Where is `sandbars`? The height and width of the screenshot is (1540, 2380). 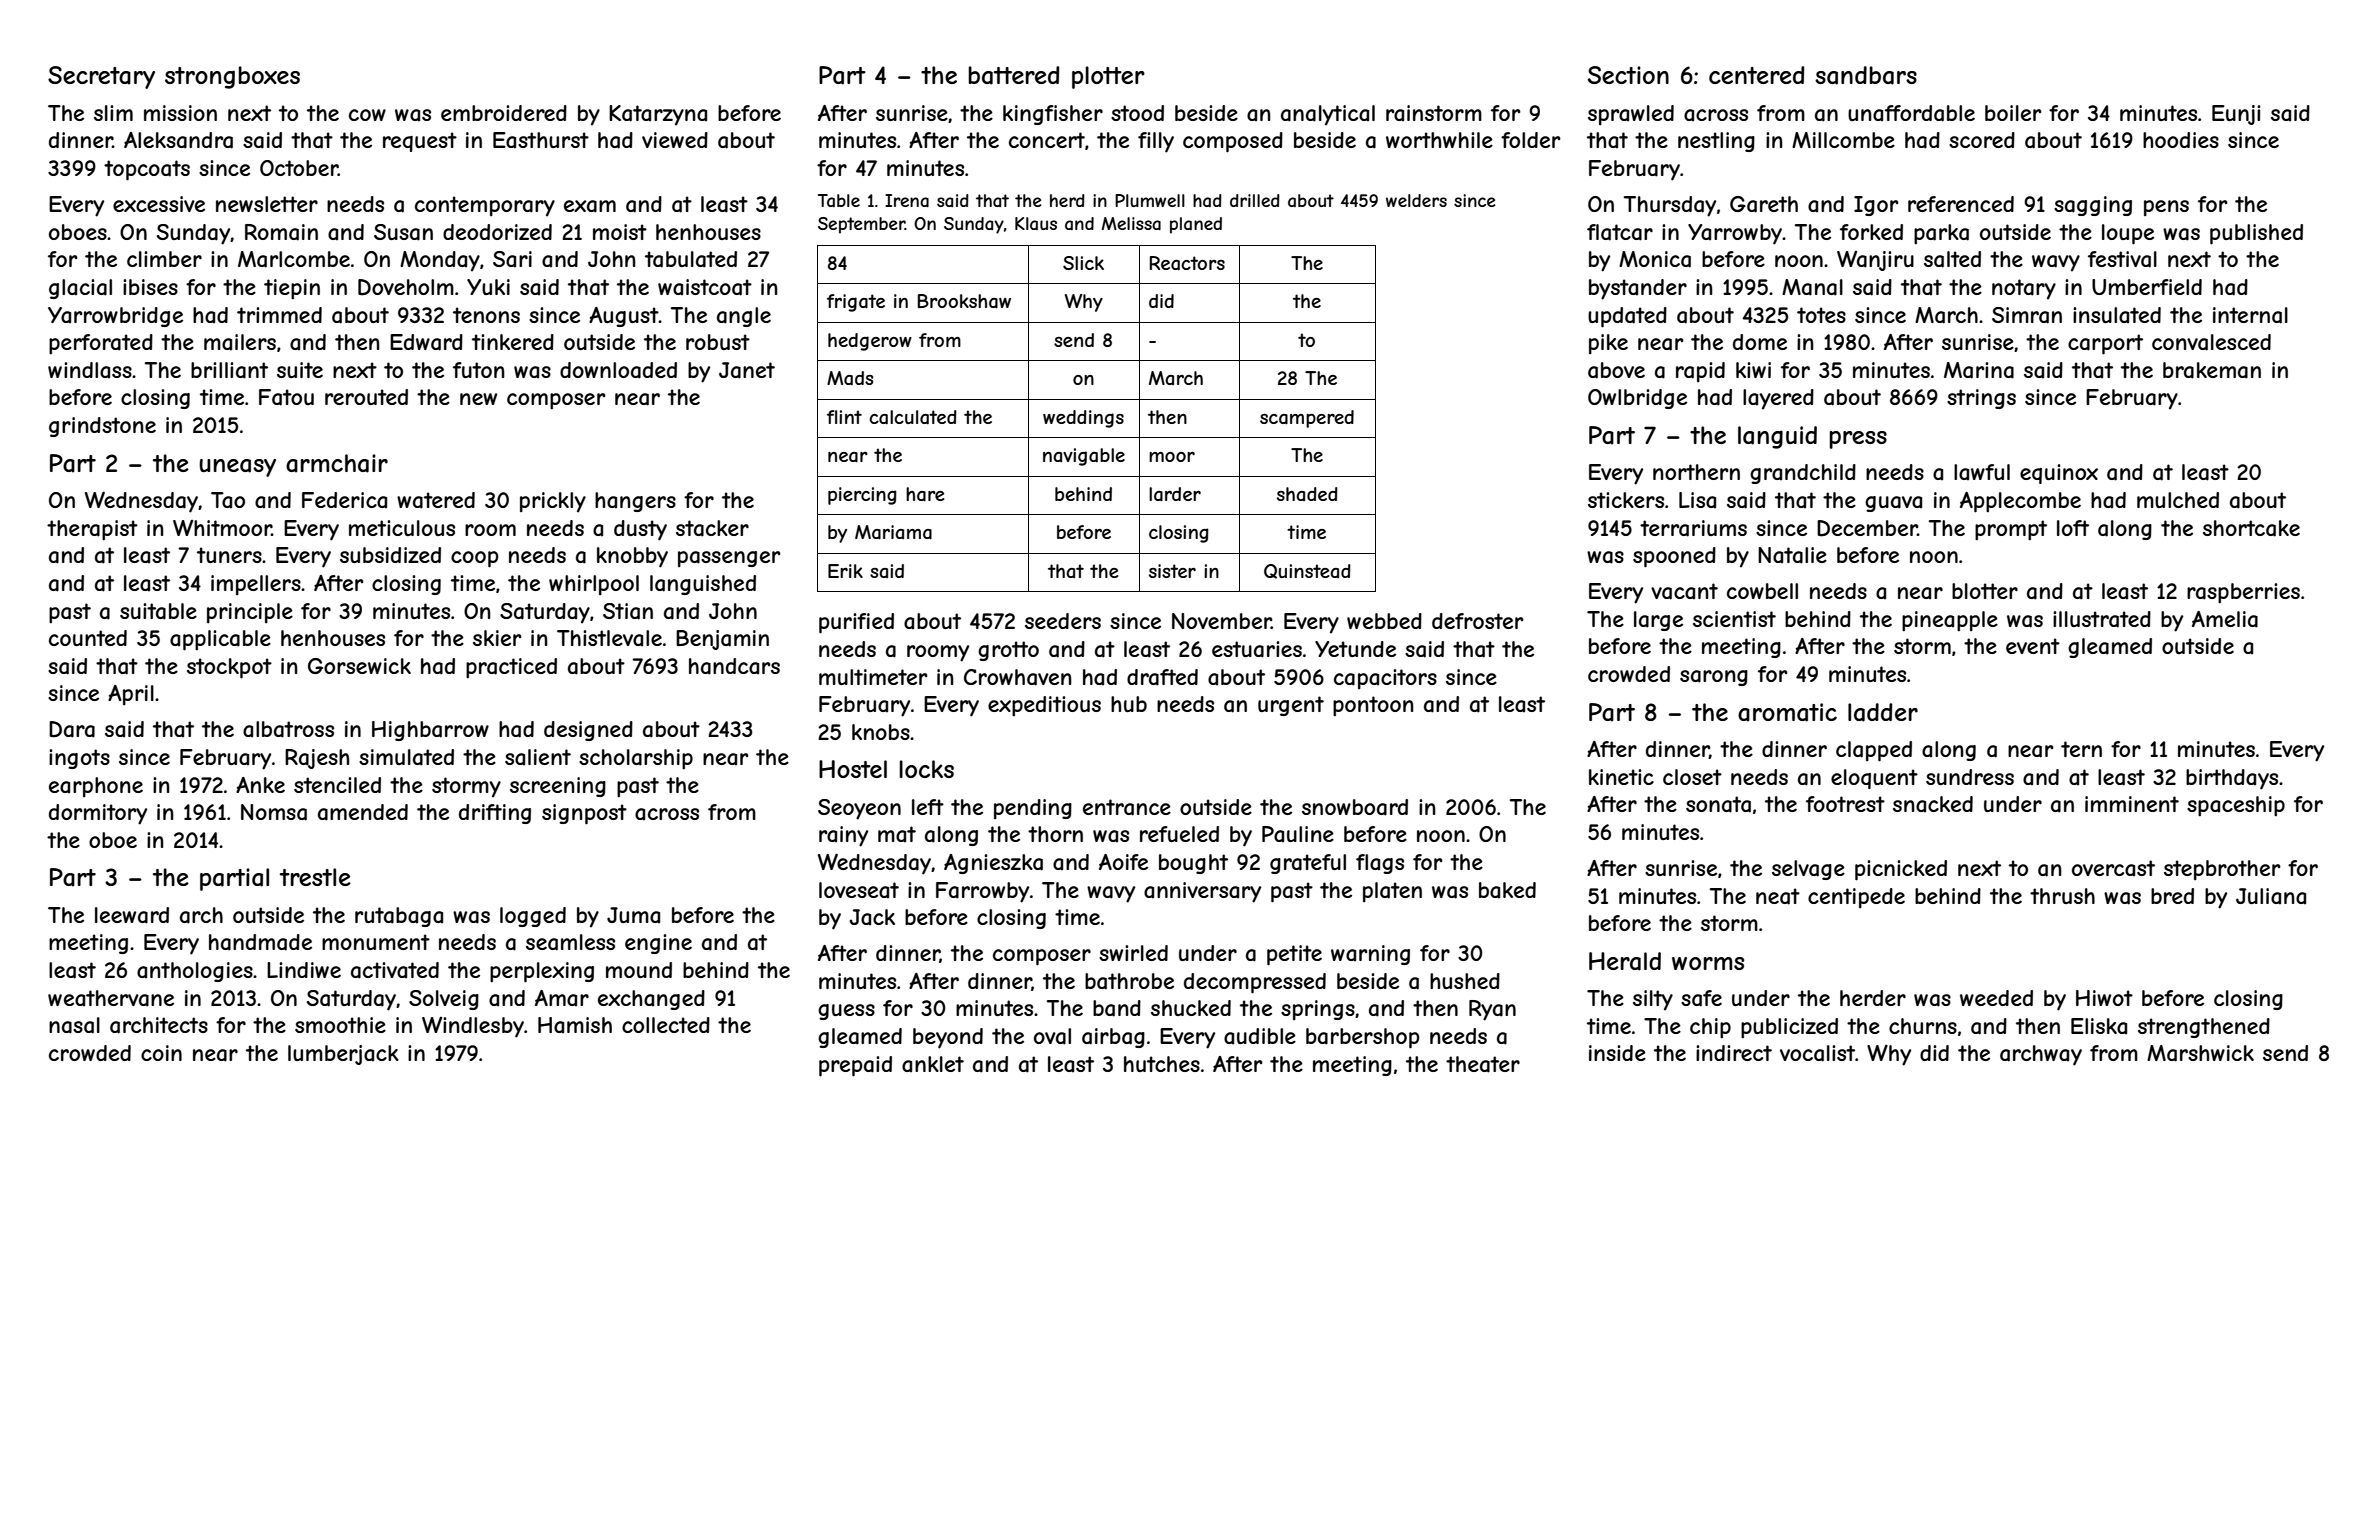
sandbars is located at coordinates (1866, 75).
